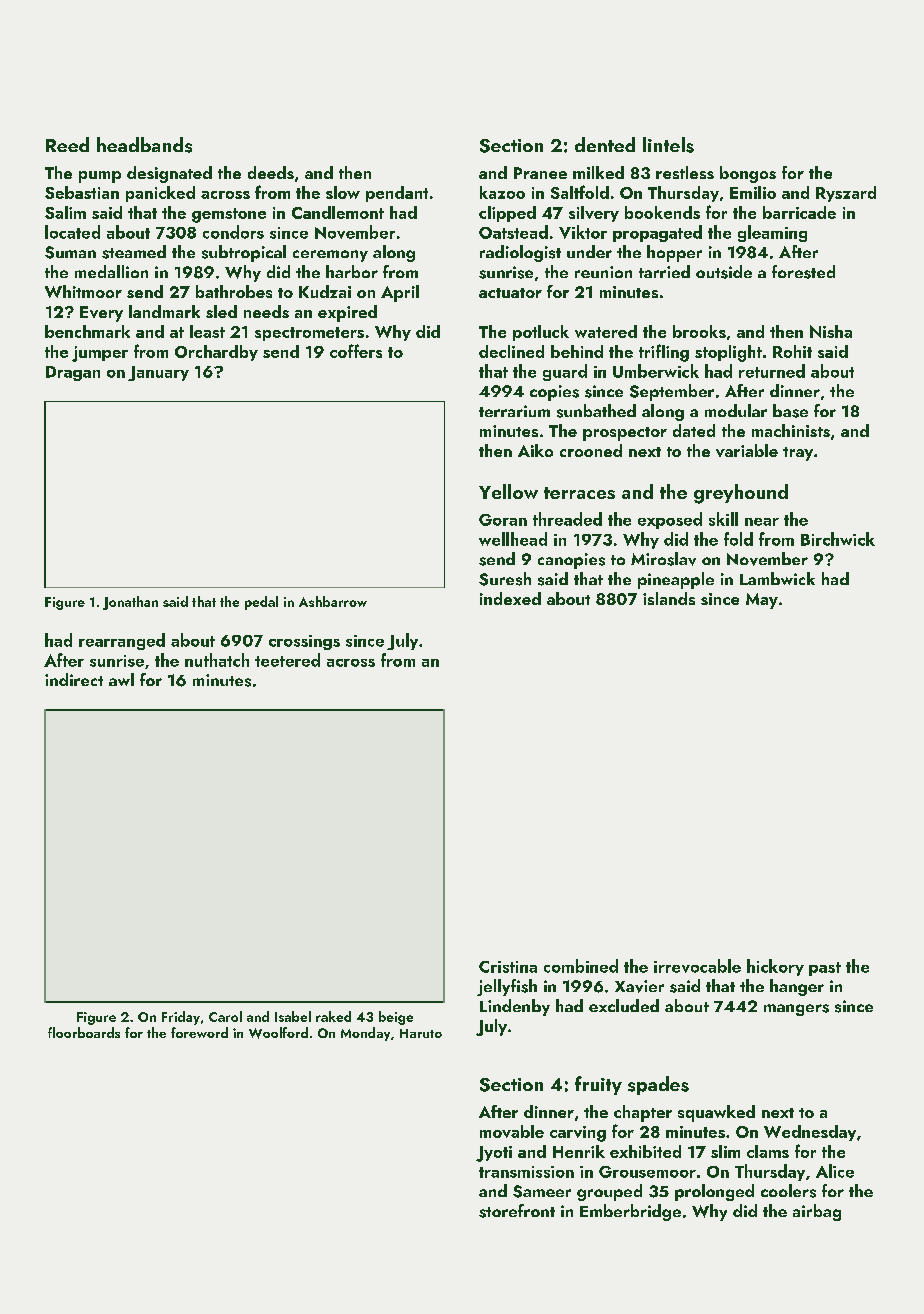  Describe the element at coordinates (664, 353) in the page. I see `trifling` at that location.
